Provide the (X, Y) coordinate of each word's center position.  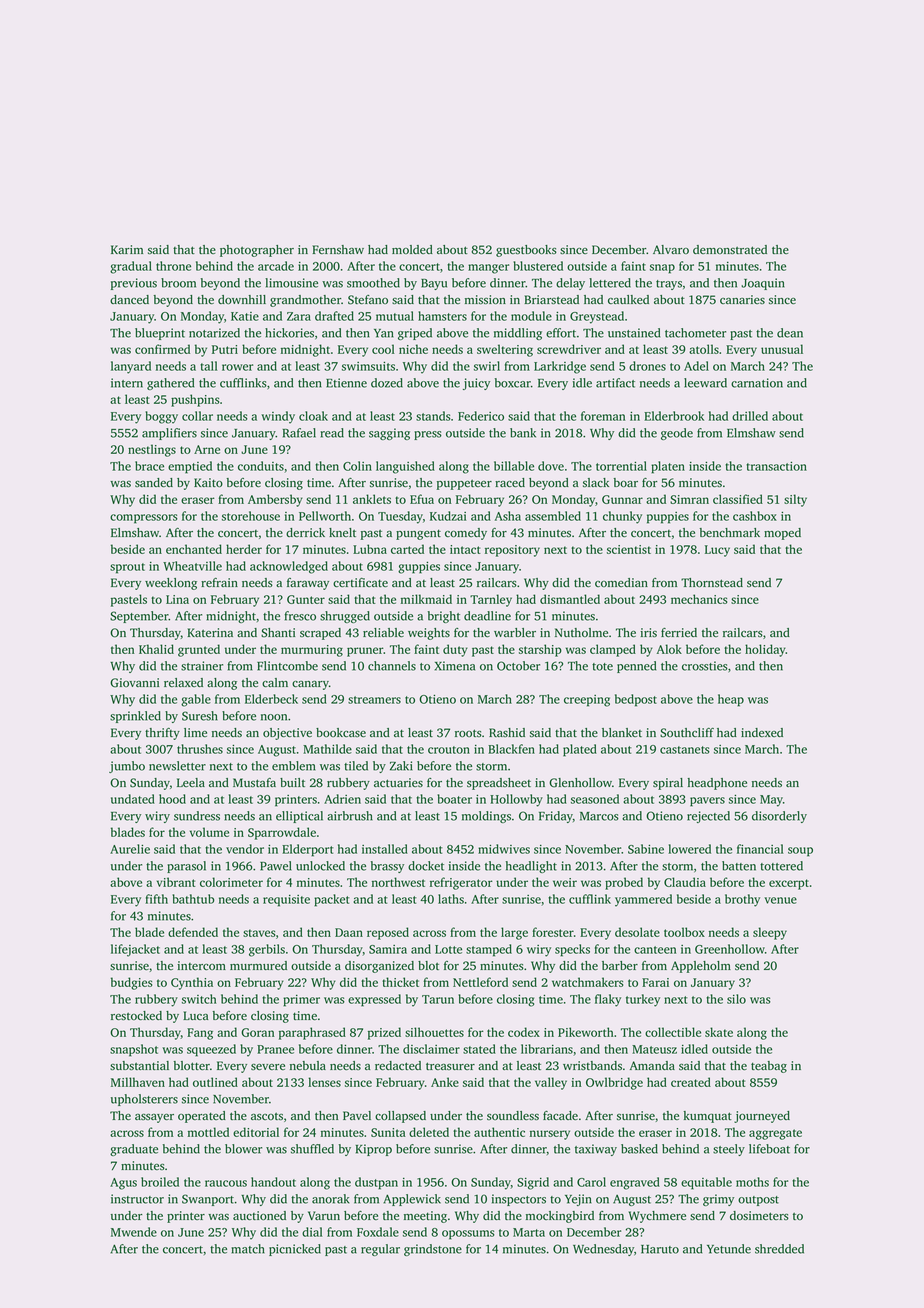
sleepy (770, 933)
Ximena (455, 666)
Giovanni (134, 683)
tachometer (695, 333)
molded (412, 249)
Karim (127, 249)
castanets (685, 750)
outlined (215, 1082)
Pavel (357, 1115)
